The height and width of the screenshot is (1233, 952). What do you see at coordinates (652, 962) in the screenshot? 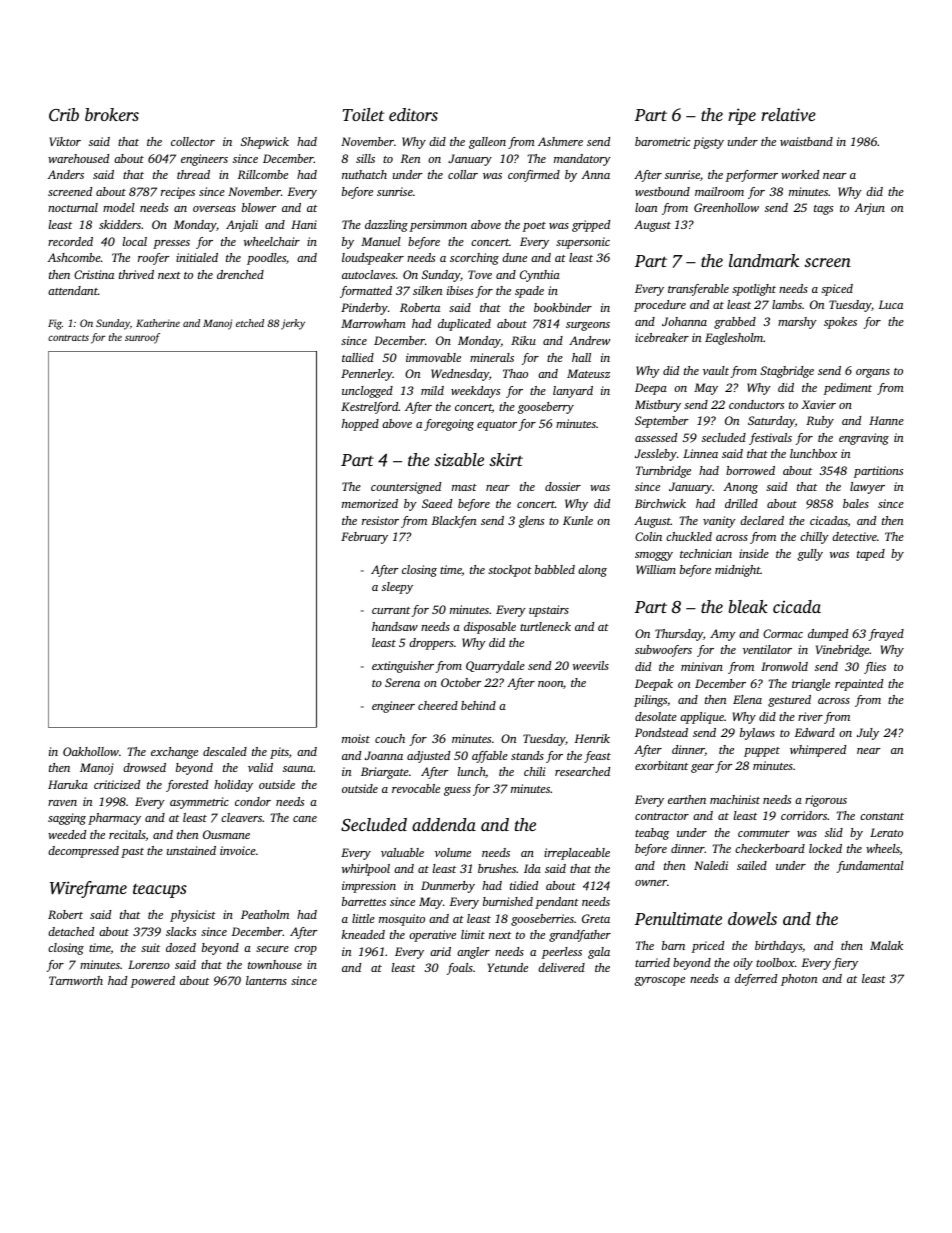
I see `tarried` at bounding box center [652, 962].
